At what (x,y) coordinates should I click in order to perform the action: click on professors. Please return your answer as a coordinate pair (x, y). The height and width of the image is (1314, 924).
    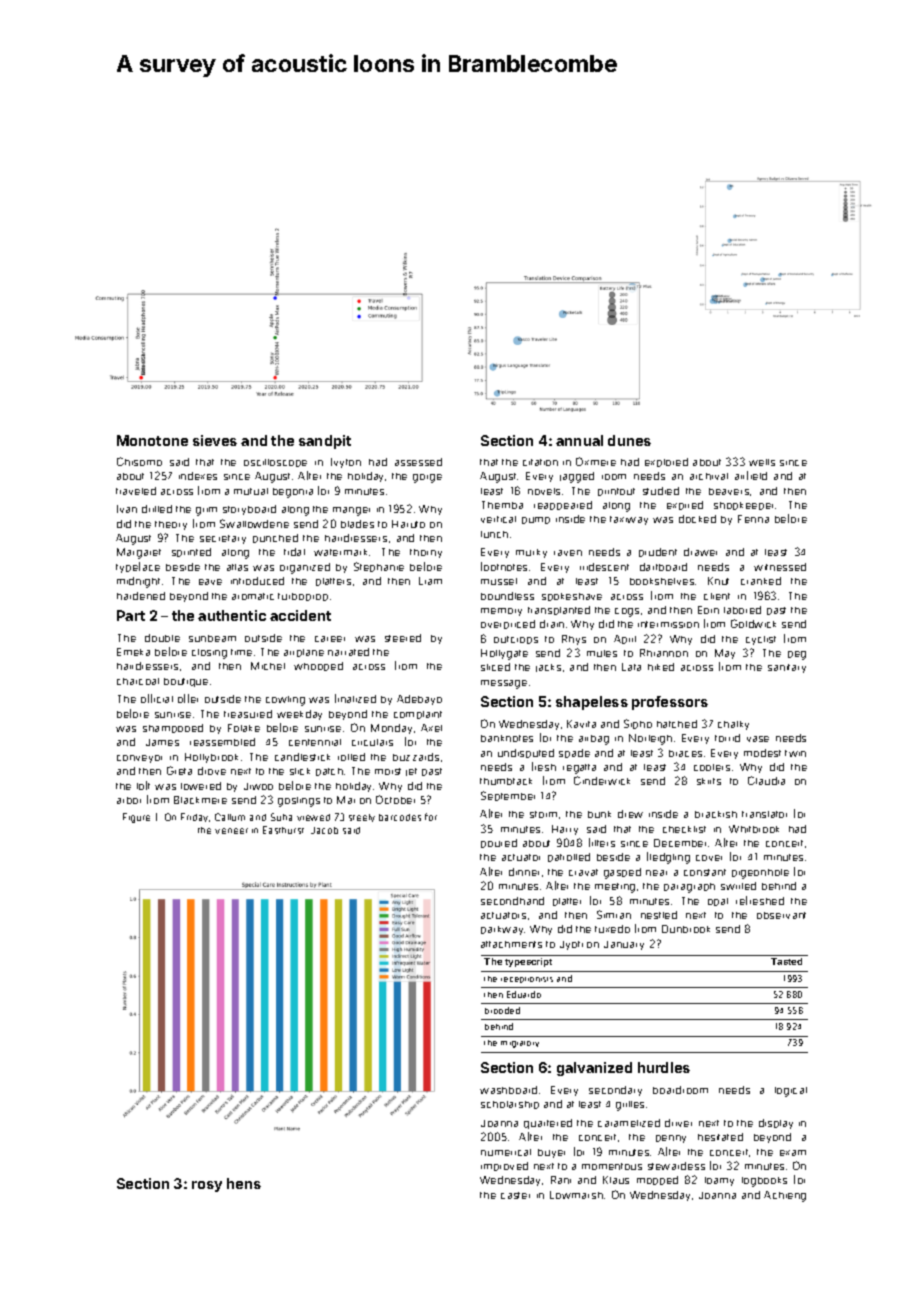
    Looking at the image, I should click on (670, 703).
